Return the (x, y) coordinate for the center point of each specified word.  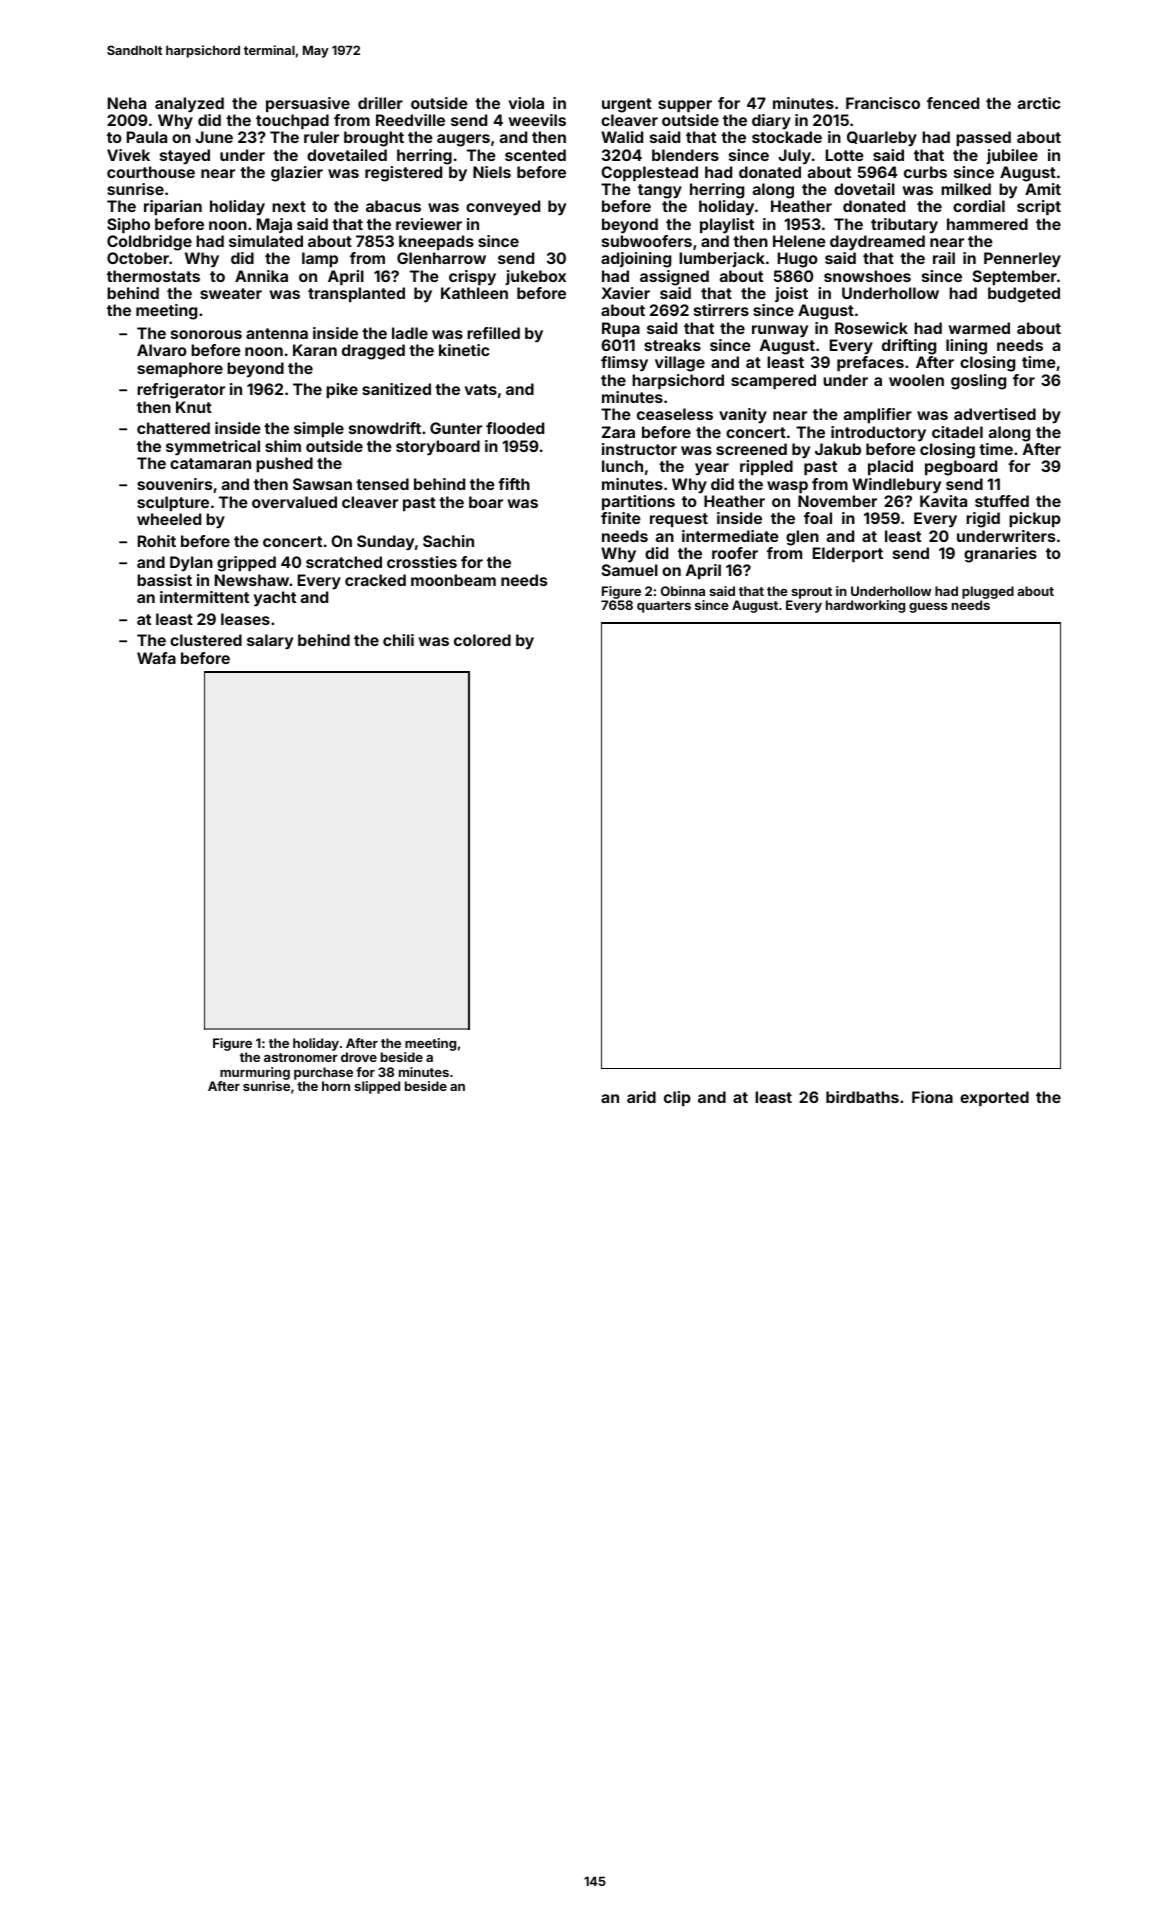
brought (374, 139)
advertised (995, 414)
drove (359, 1057)
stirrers (721, 310)
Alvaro (162, 350)
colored (482, 640)
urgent (627, 105)
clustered (206, 640)
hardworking (865, 606)
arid (641, 1097)
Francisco (883, 103)
